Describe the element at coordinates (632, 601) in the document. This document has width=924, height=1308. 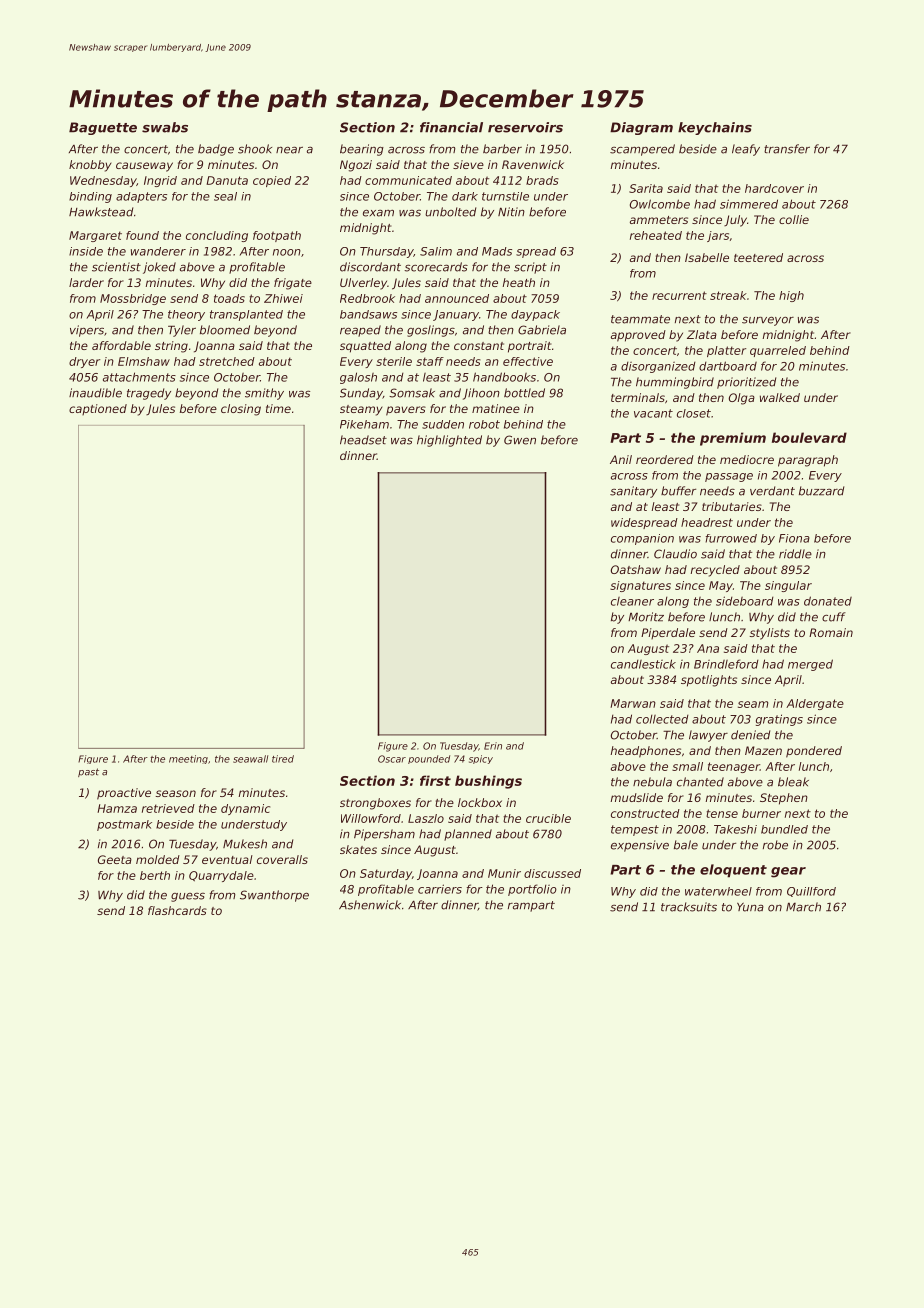
I see `cleaner` at that location.
